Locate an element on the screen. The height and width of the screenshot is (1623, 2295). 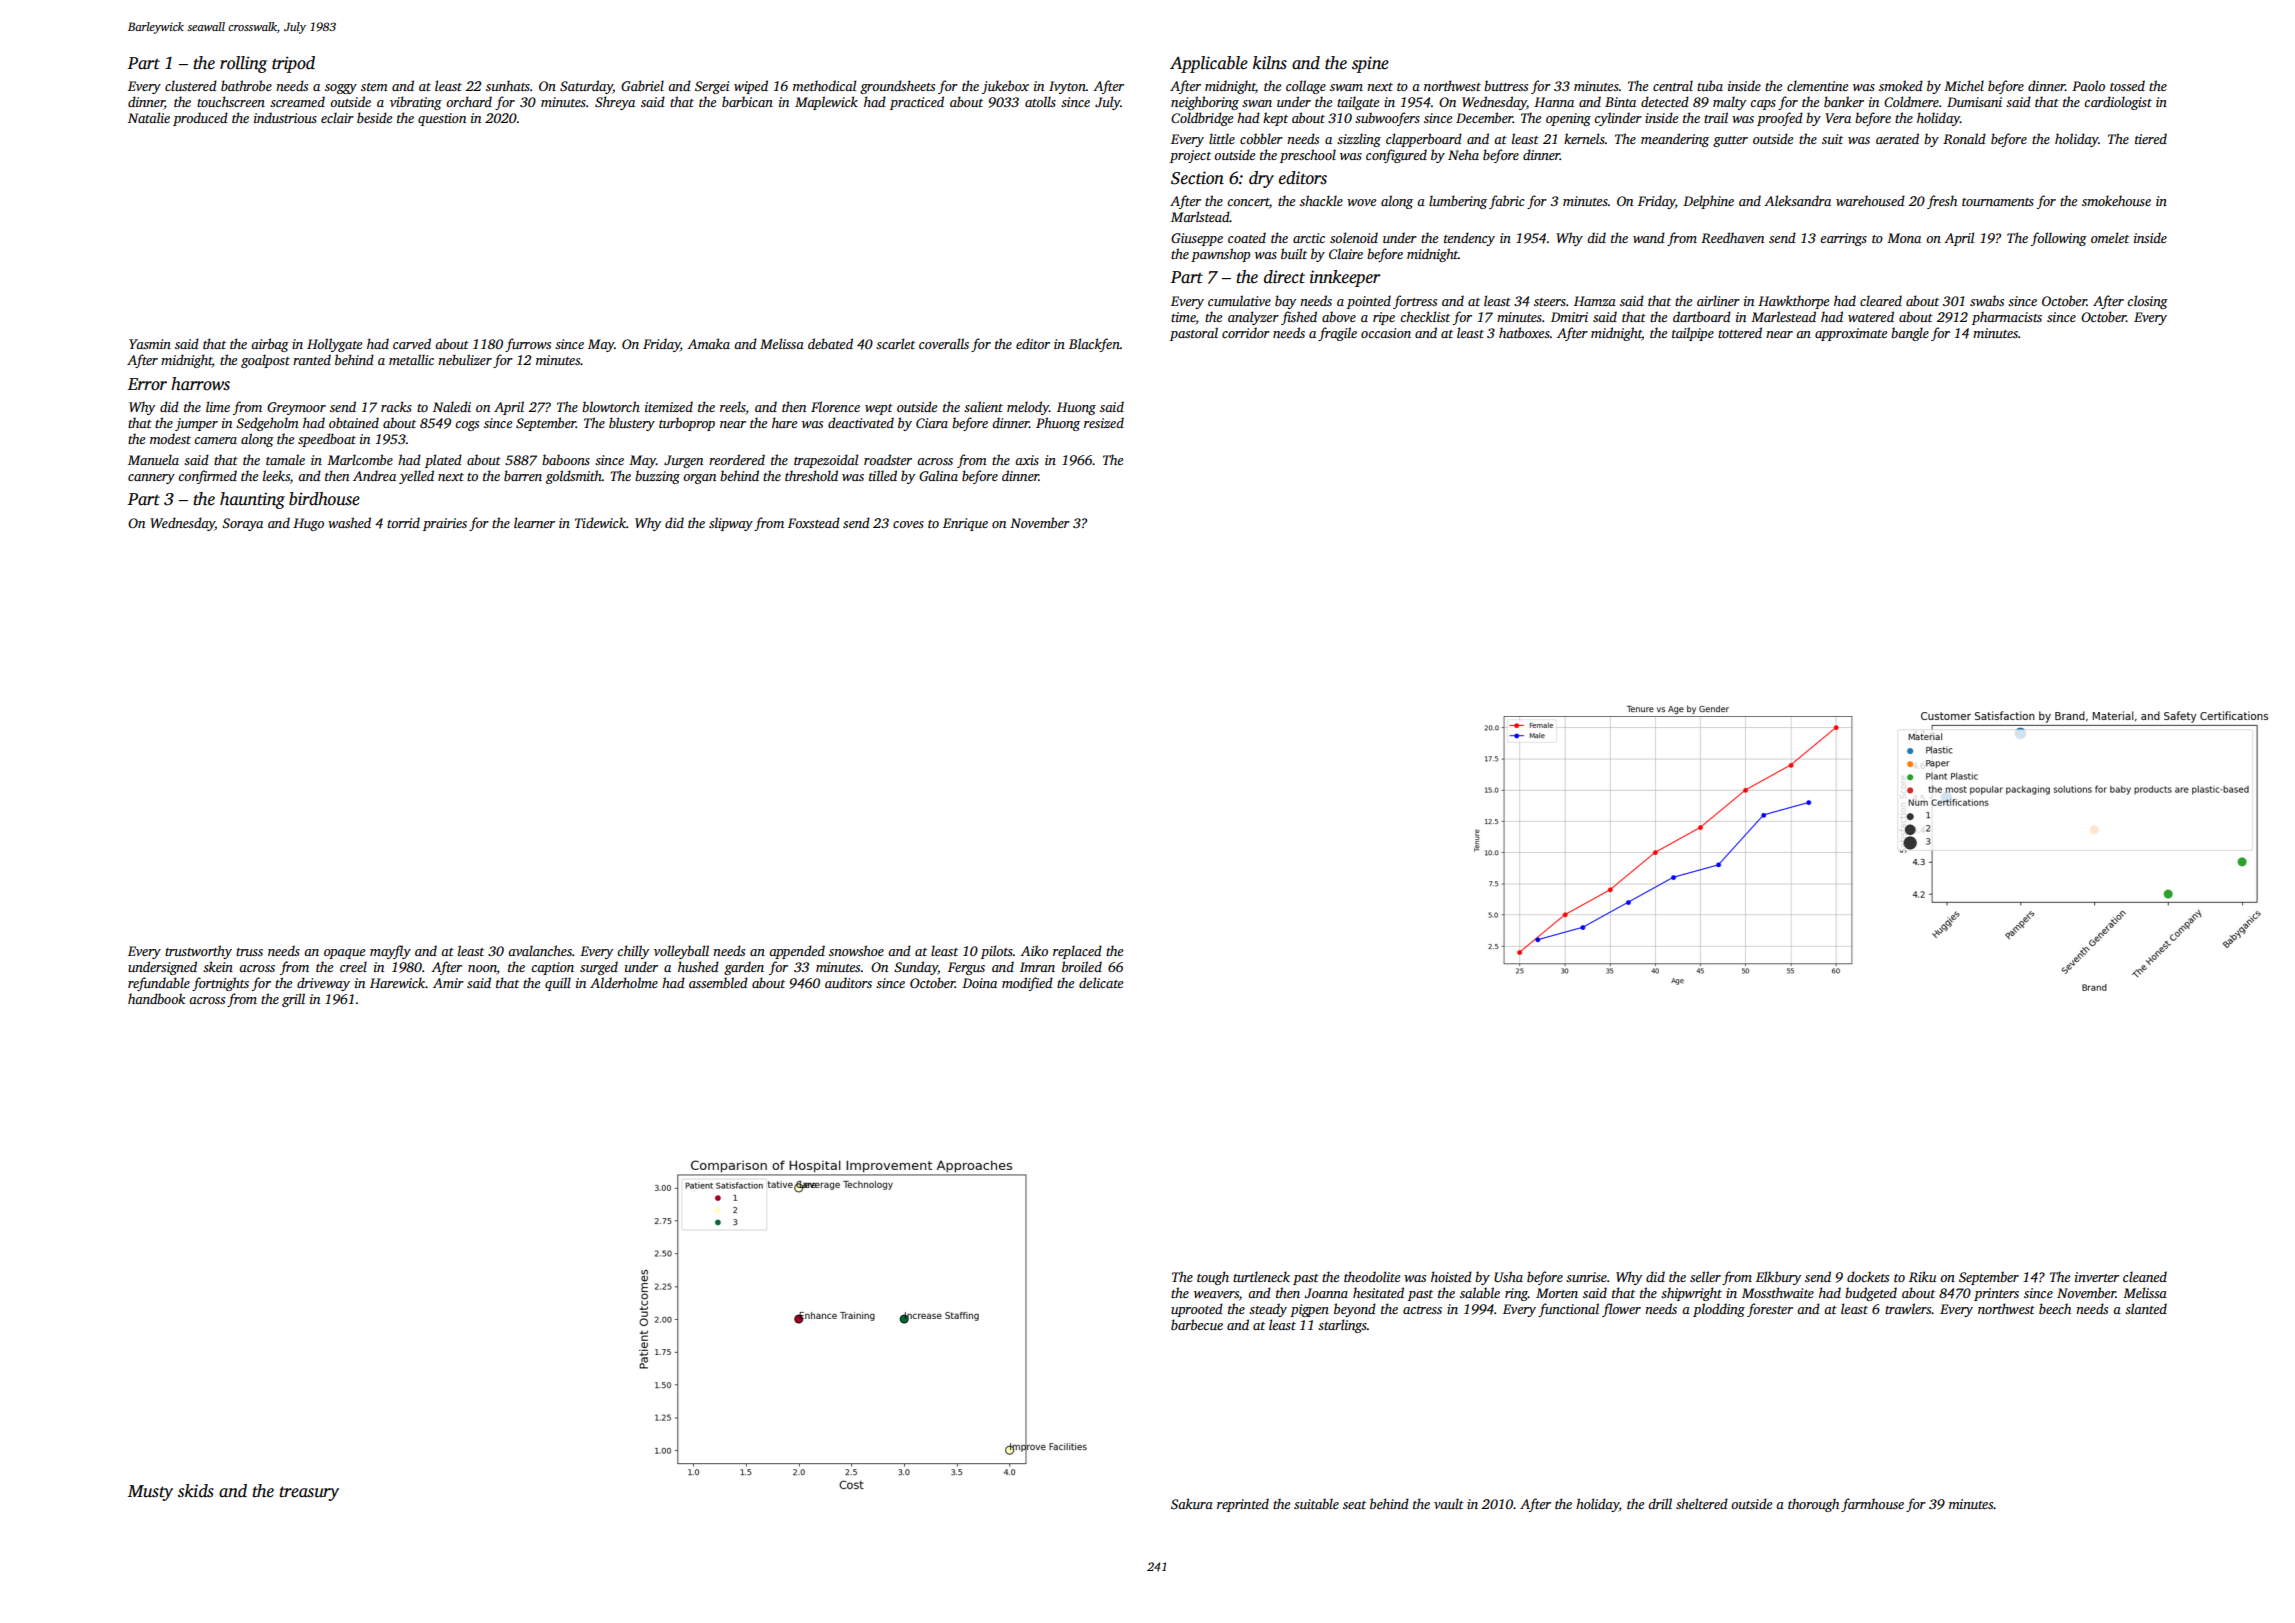
tough is located at coordinates (1213, 1278).
